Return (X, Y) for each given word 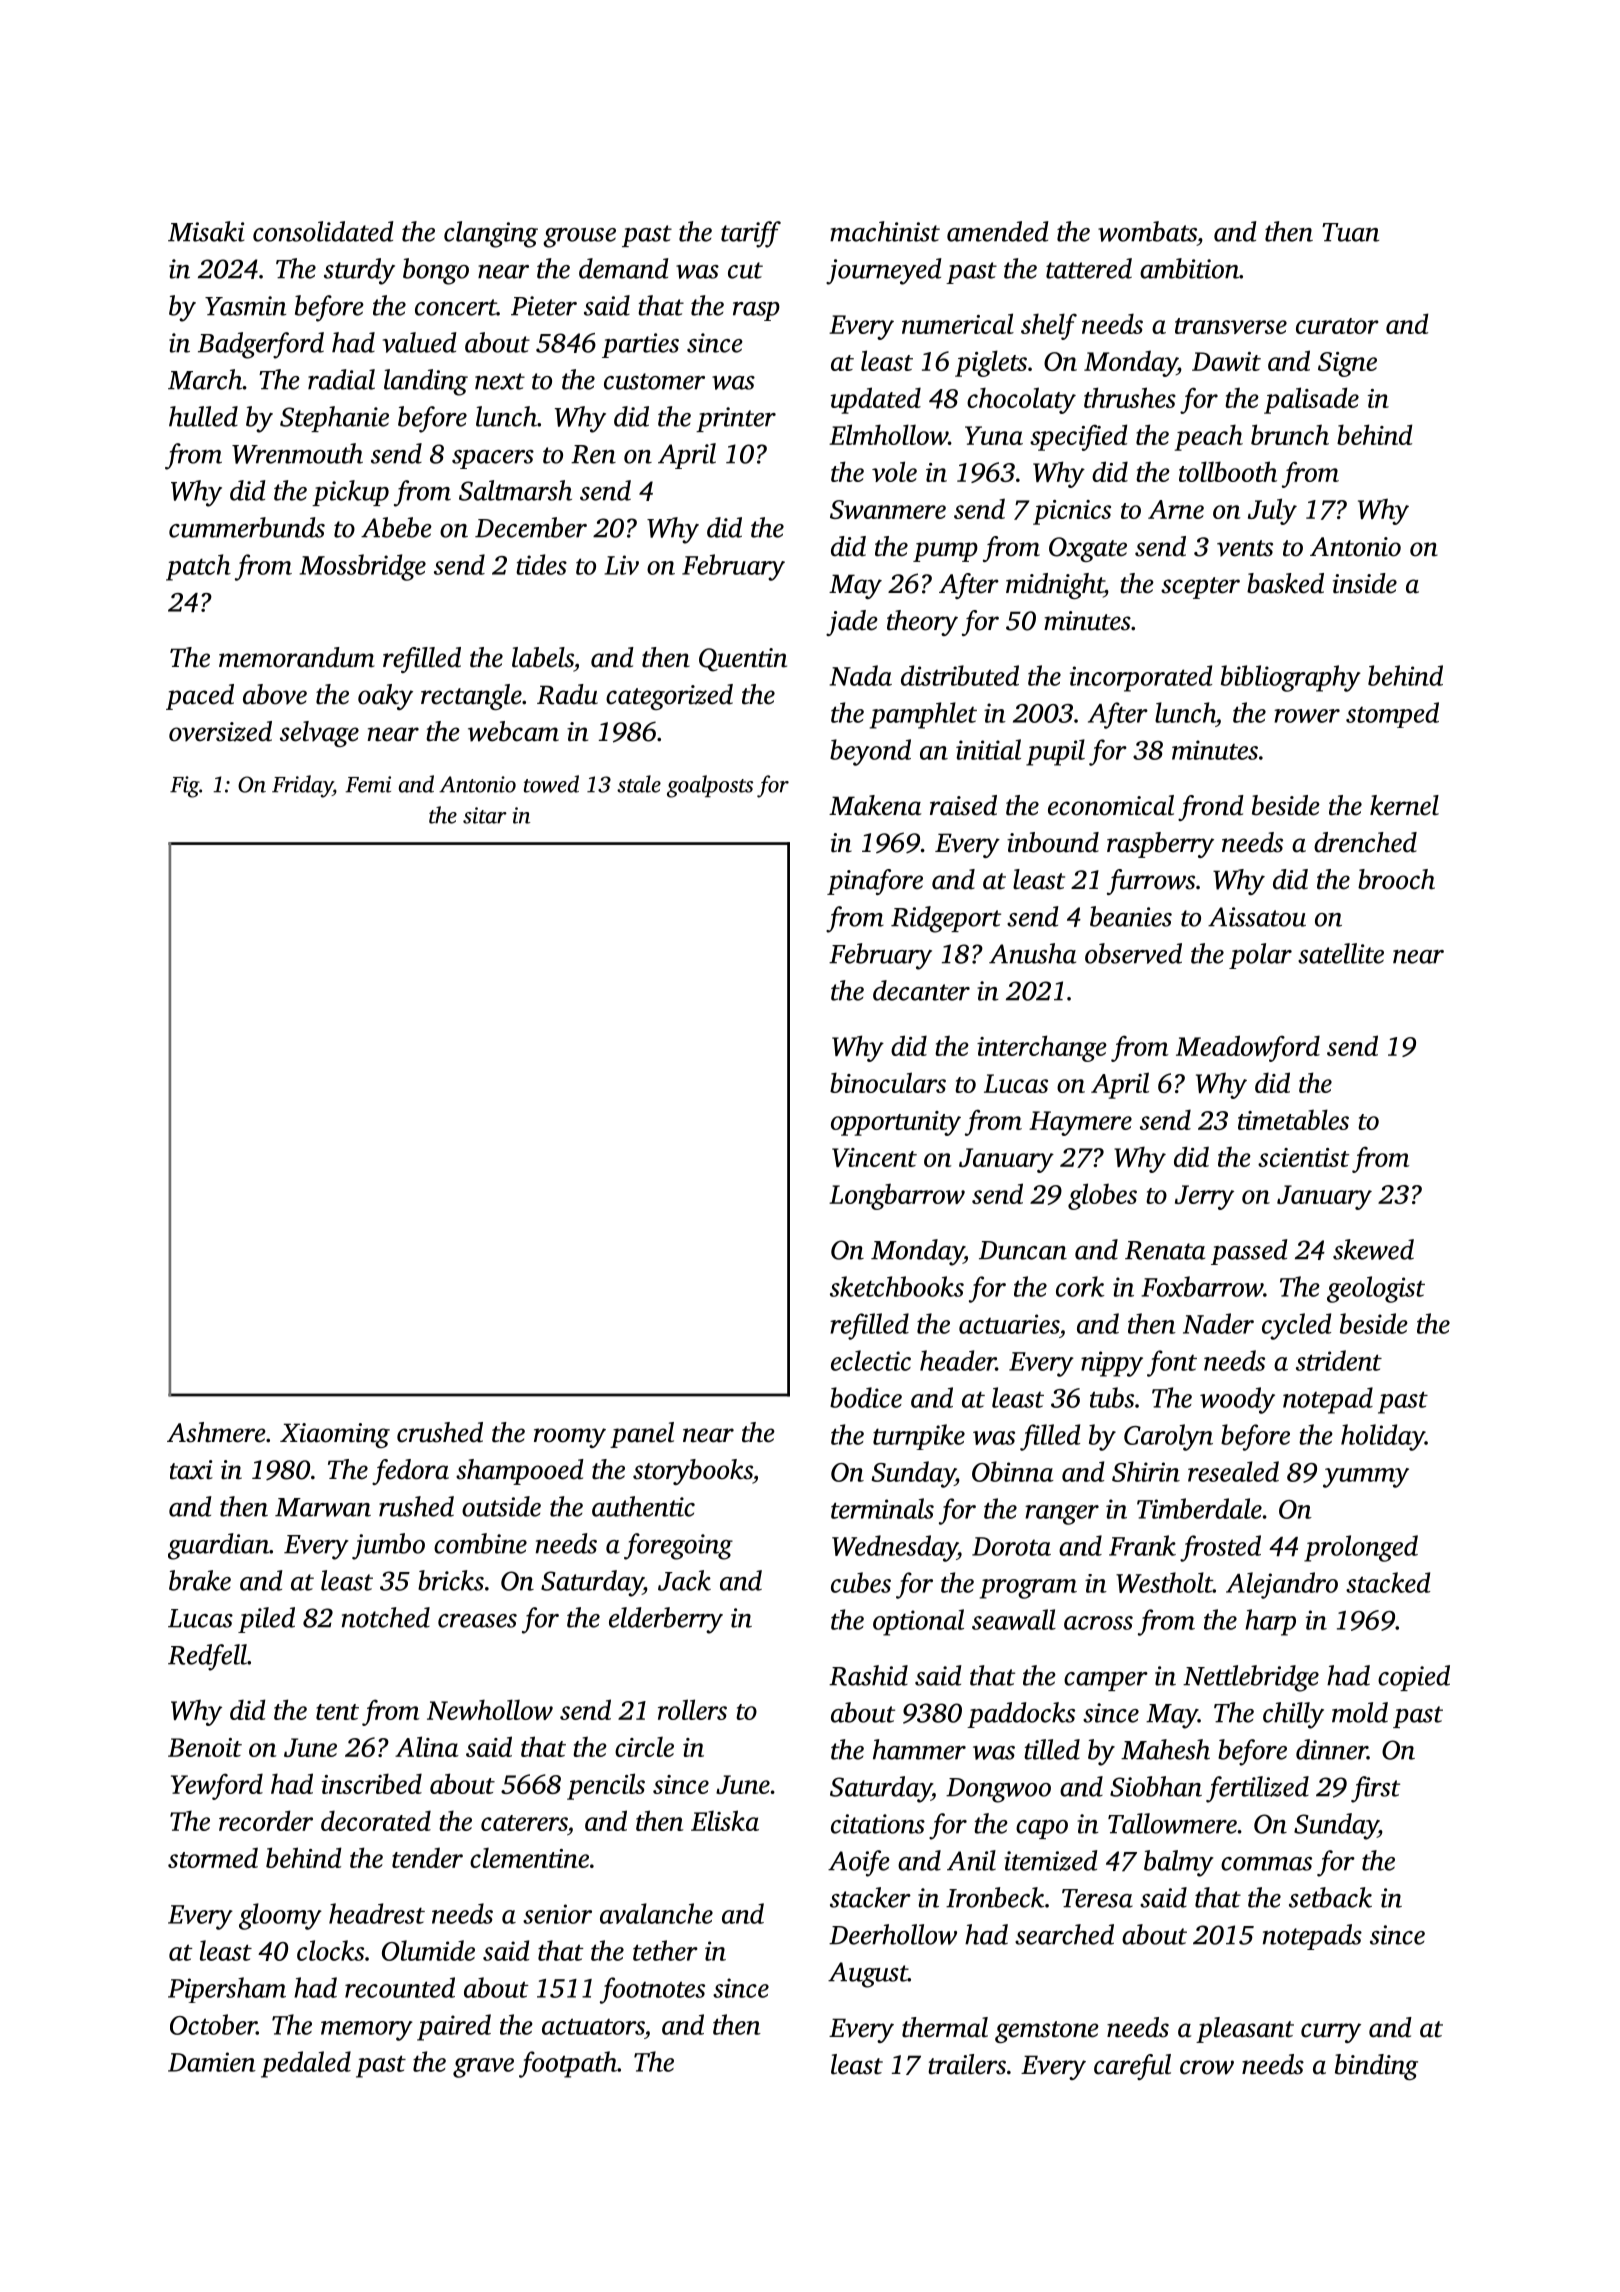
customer (654, 381)
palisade (1311, 400)
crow (1207, 2067)
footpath (568, 2064)
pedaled (306, 2064)
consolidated (323, 231)
